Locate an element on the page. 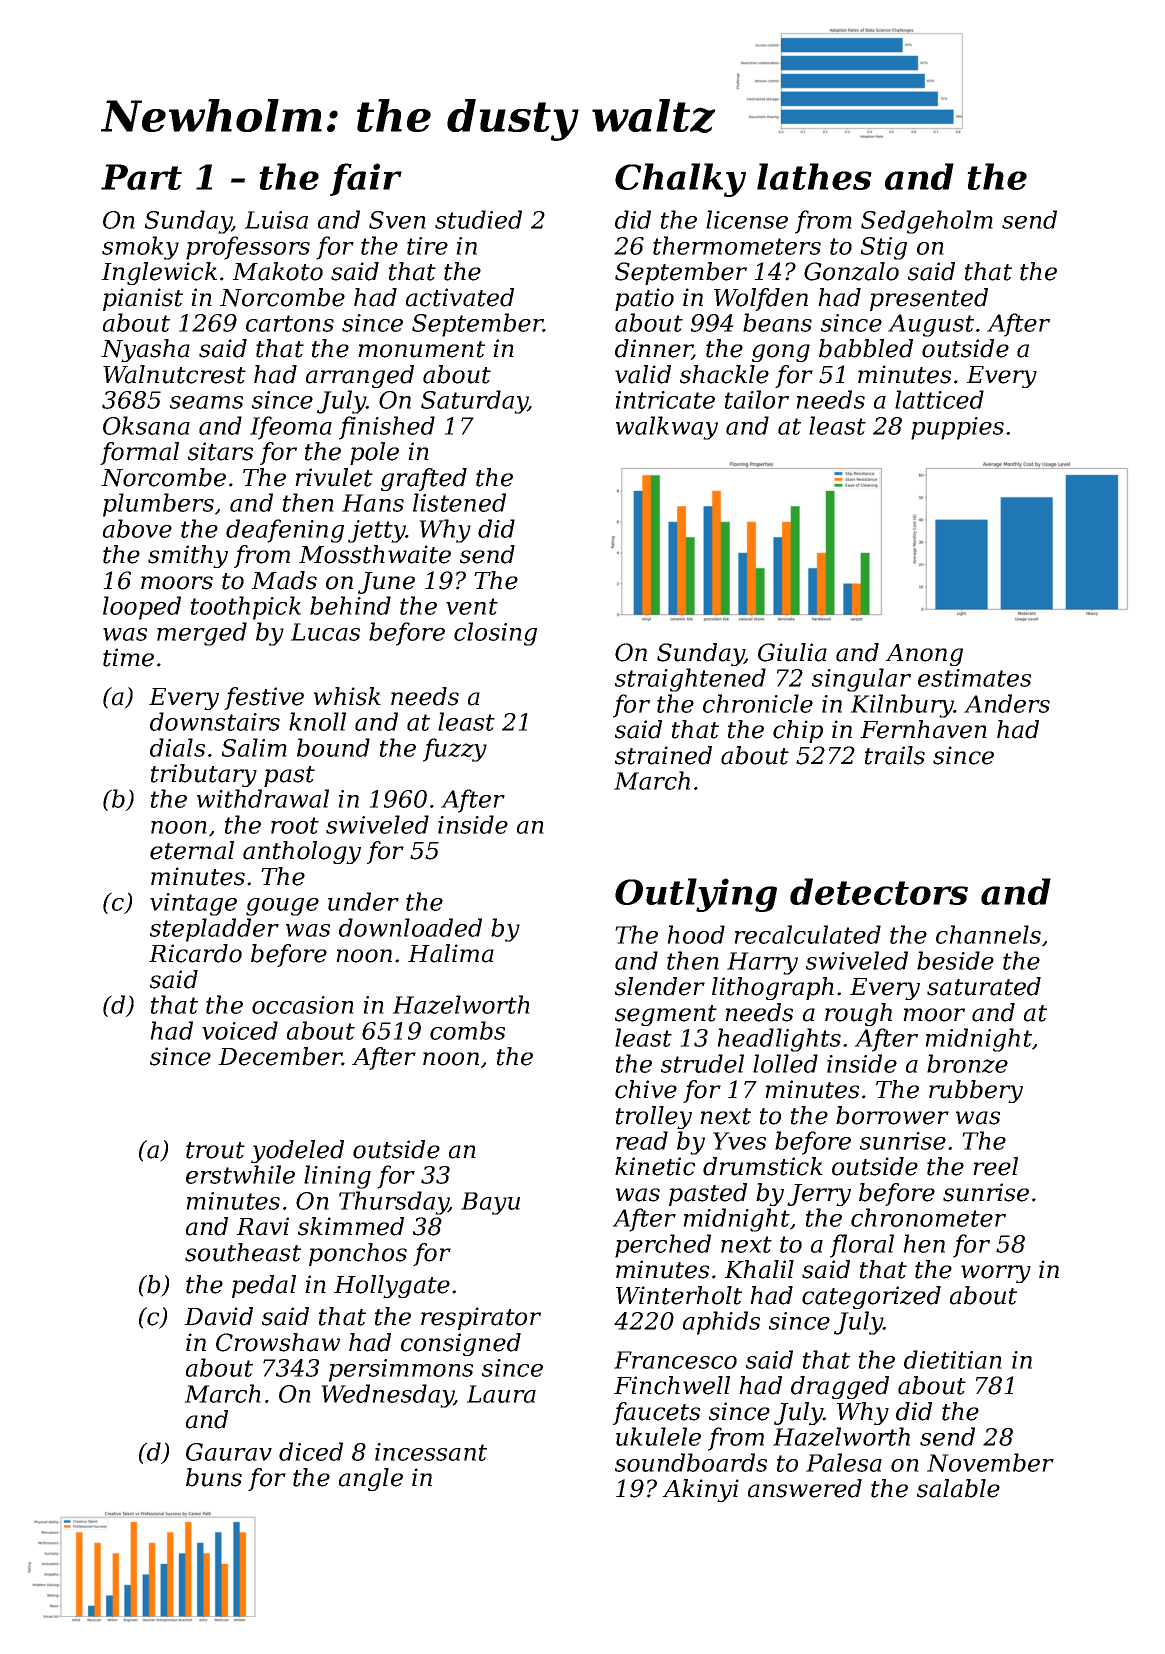  trolley is located at coordinates (654, 1117).
